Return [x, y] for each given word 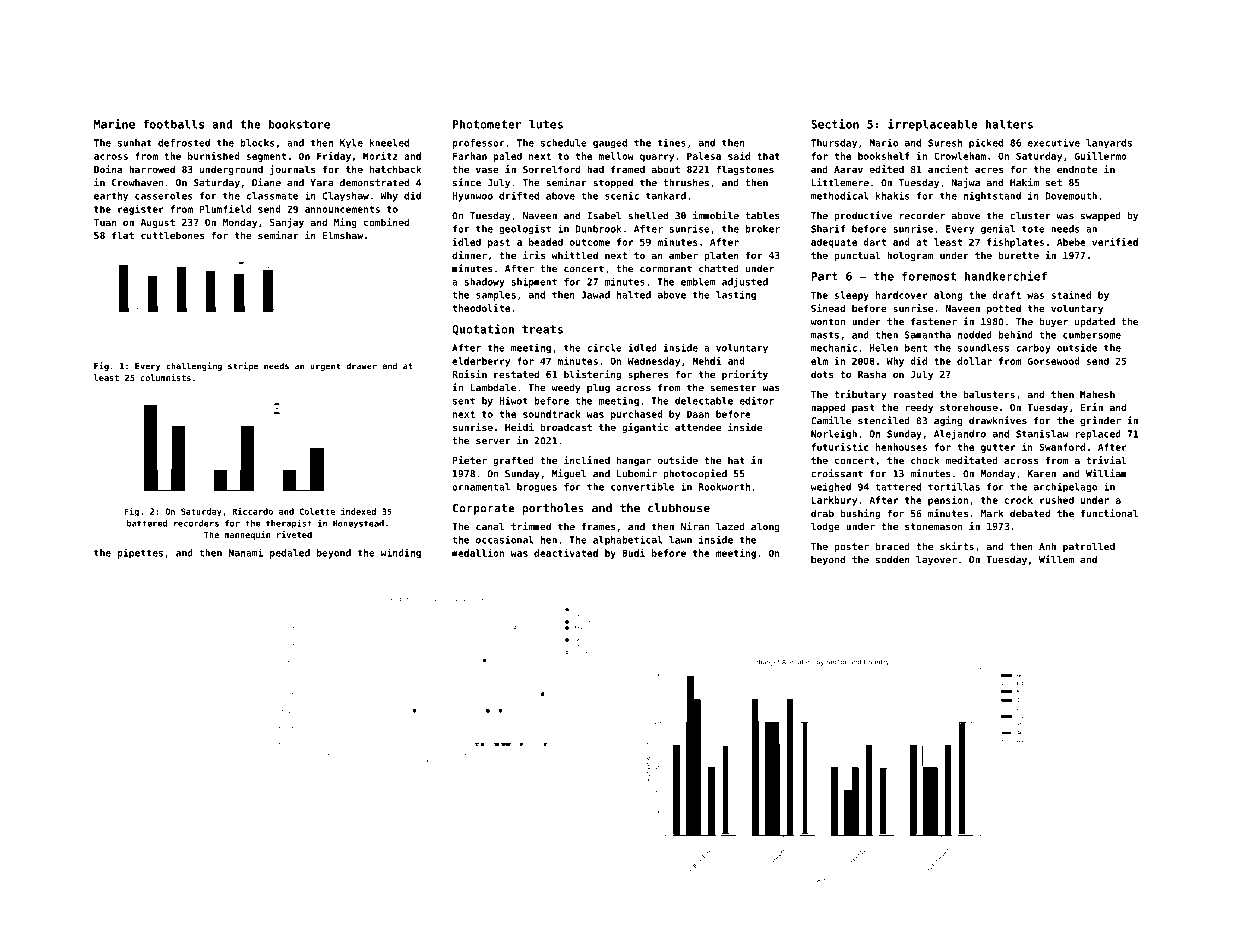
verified [1115, 242]
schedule [564, 143]
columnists [165, 377]
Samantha [928, 335]
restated [516, 374]
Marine [114, 124]
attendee [698, 427]
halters [1009, 124]
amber [683, 255]
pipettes [140, 554]
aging [948, 421]
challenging [194, 366]
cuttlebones [172, 235]
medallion [478, 553]
